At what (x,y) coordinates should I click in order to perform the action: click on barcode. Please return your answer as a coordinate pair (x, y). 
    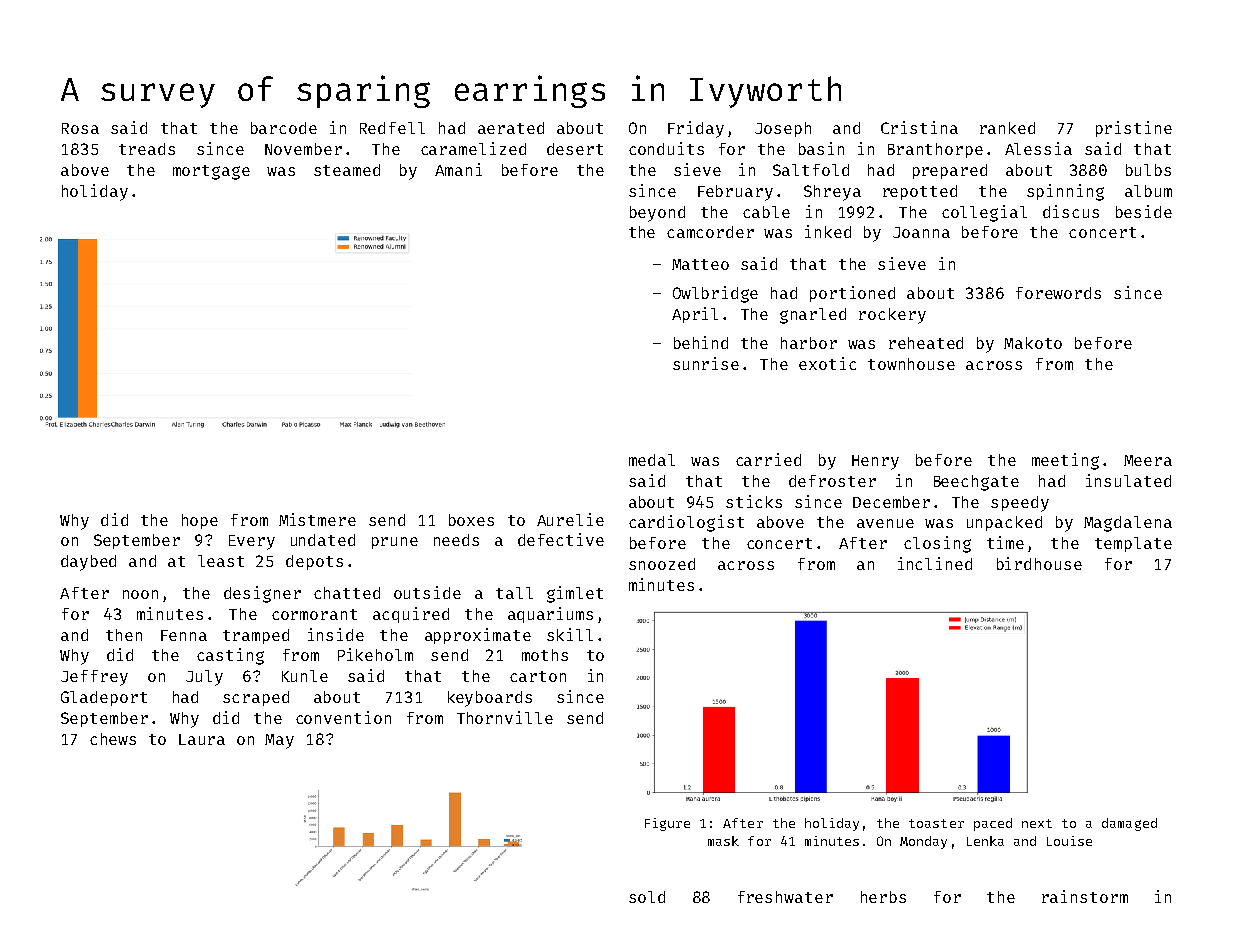
    Looking at the image, I should click on (284, 128).
